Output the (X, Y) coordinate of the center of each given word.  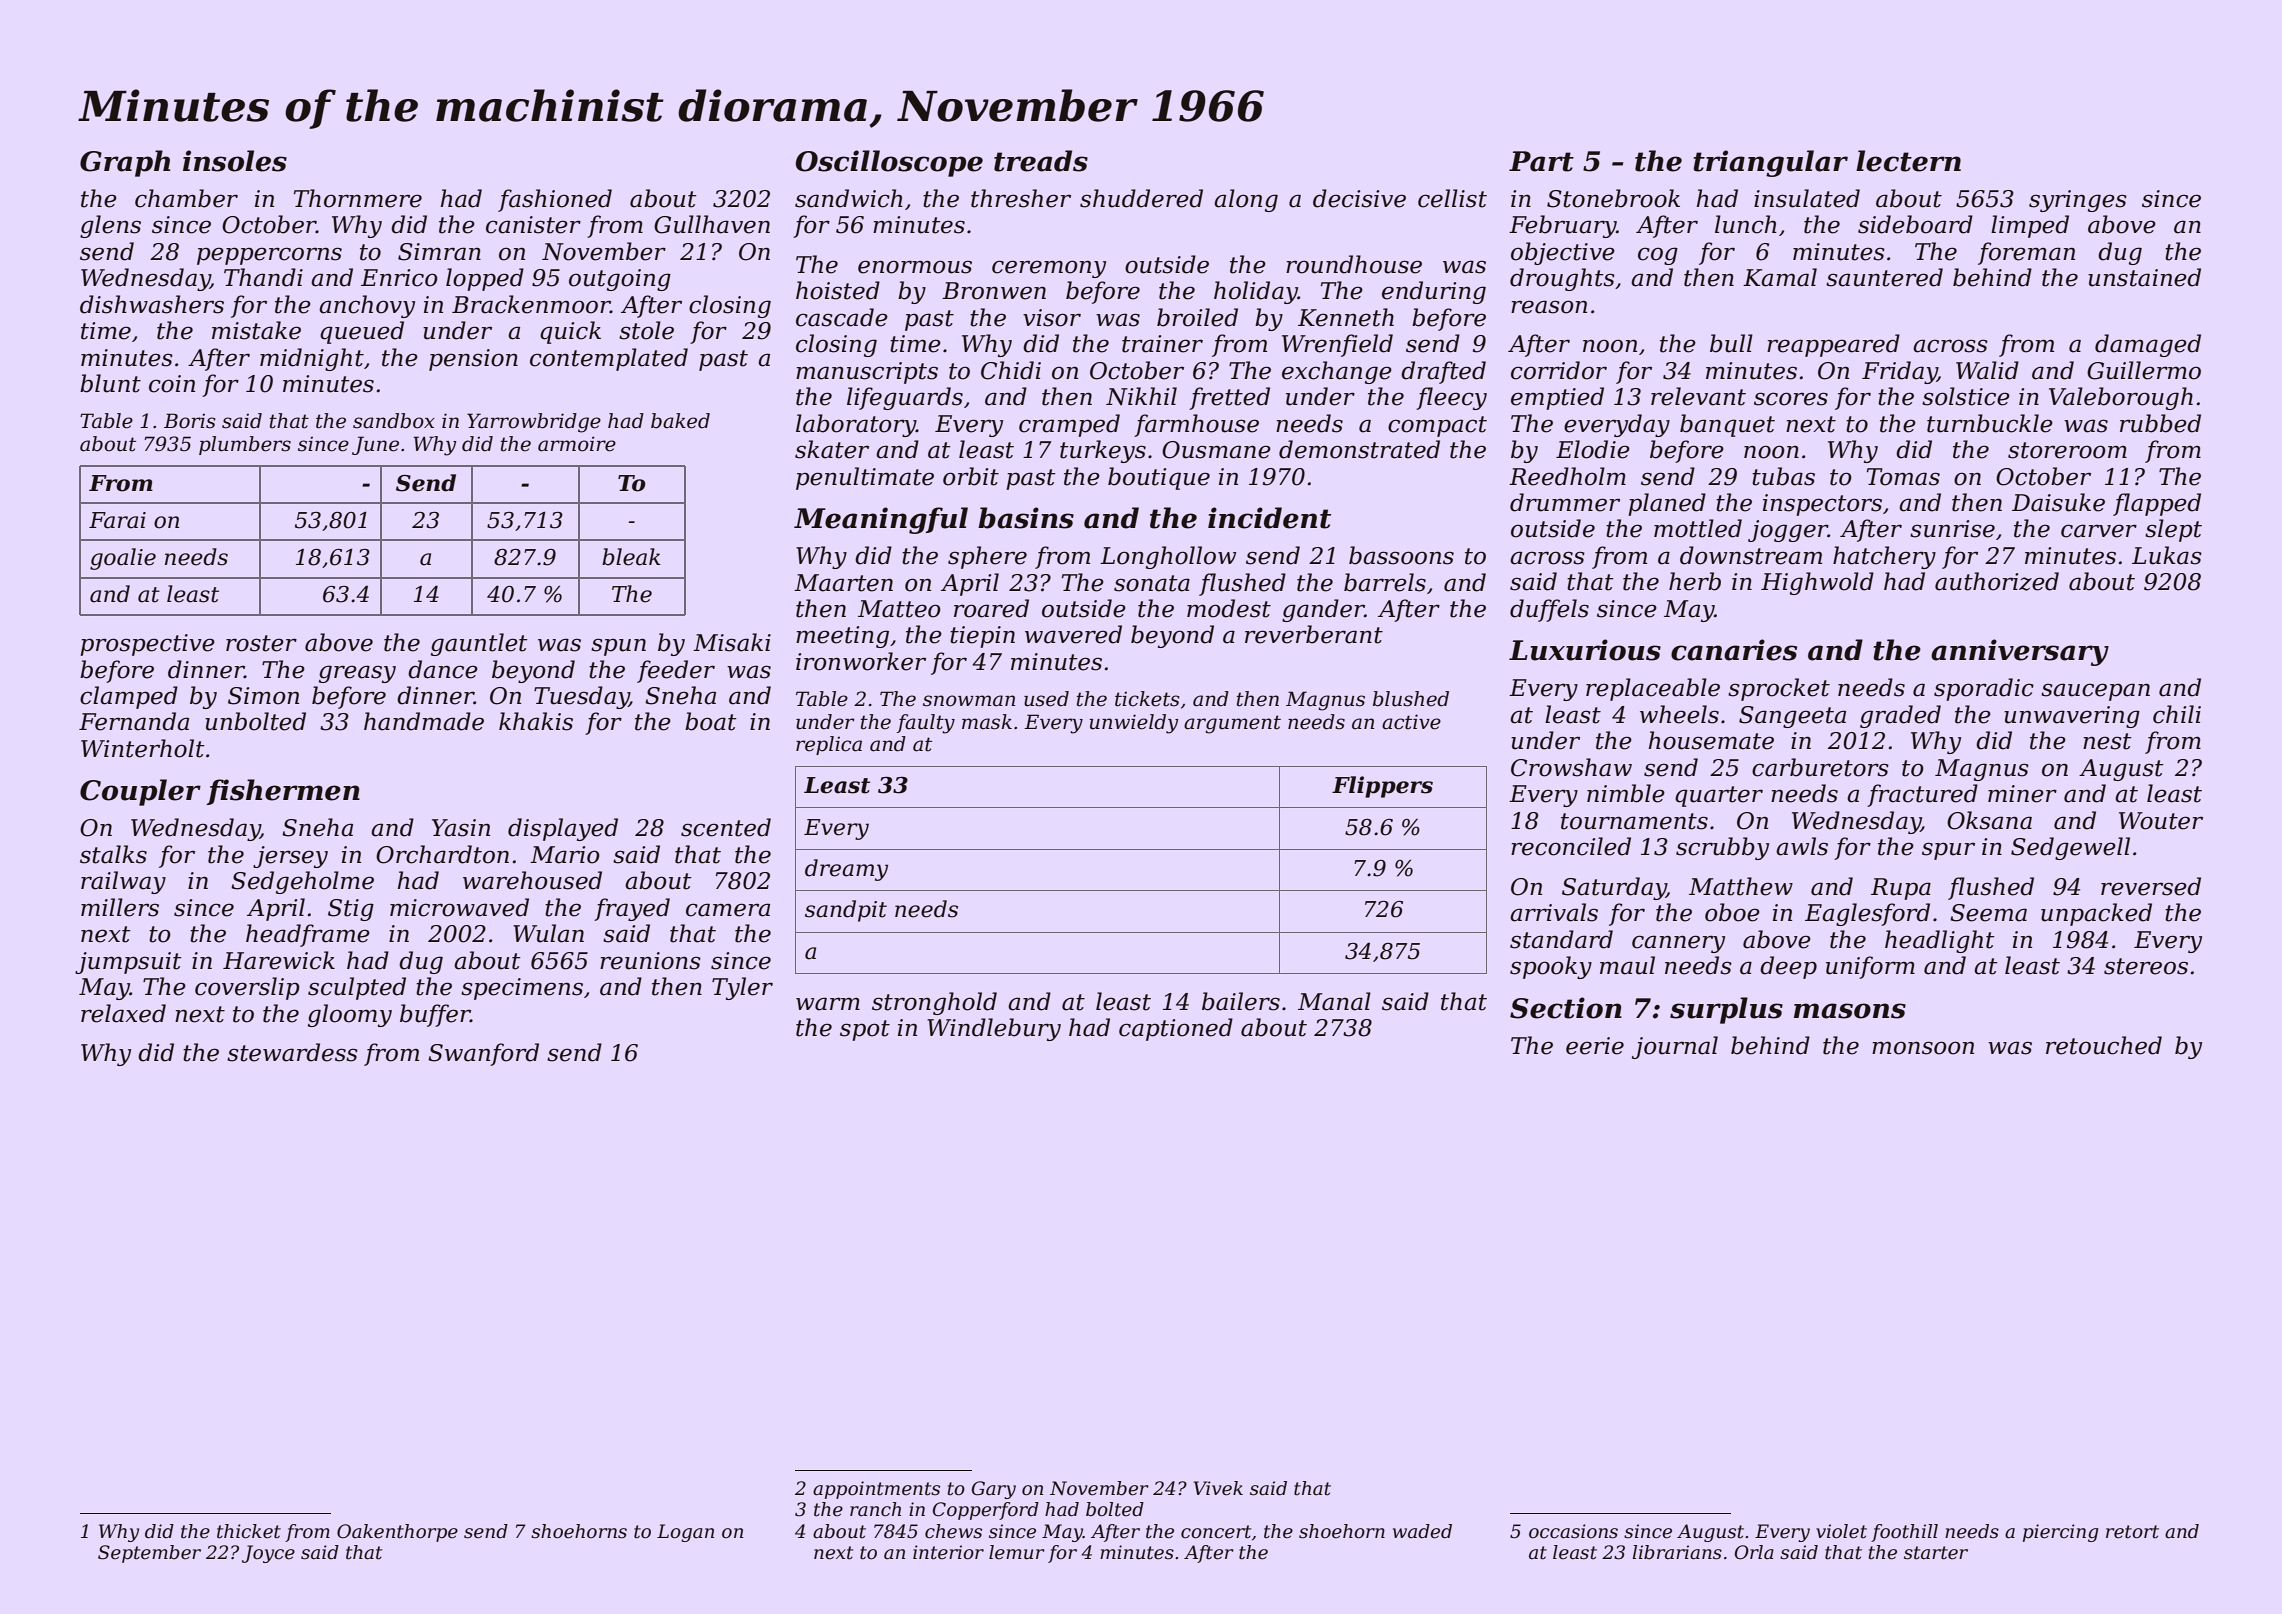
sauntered (1884, 277)
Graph (125, 163)
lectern (1908, 161)
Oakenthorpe (397, 1533)
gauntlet (479, 644)
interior (948, 1552)
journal (1675, 1047)
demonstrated (1359, 449)
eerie (1595, 1046)
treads (1041, 161)
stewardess (292, 1052)
